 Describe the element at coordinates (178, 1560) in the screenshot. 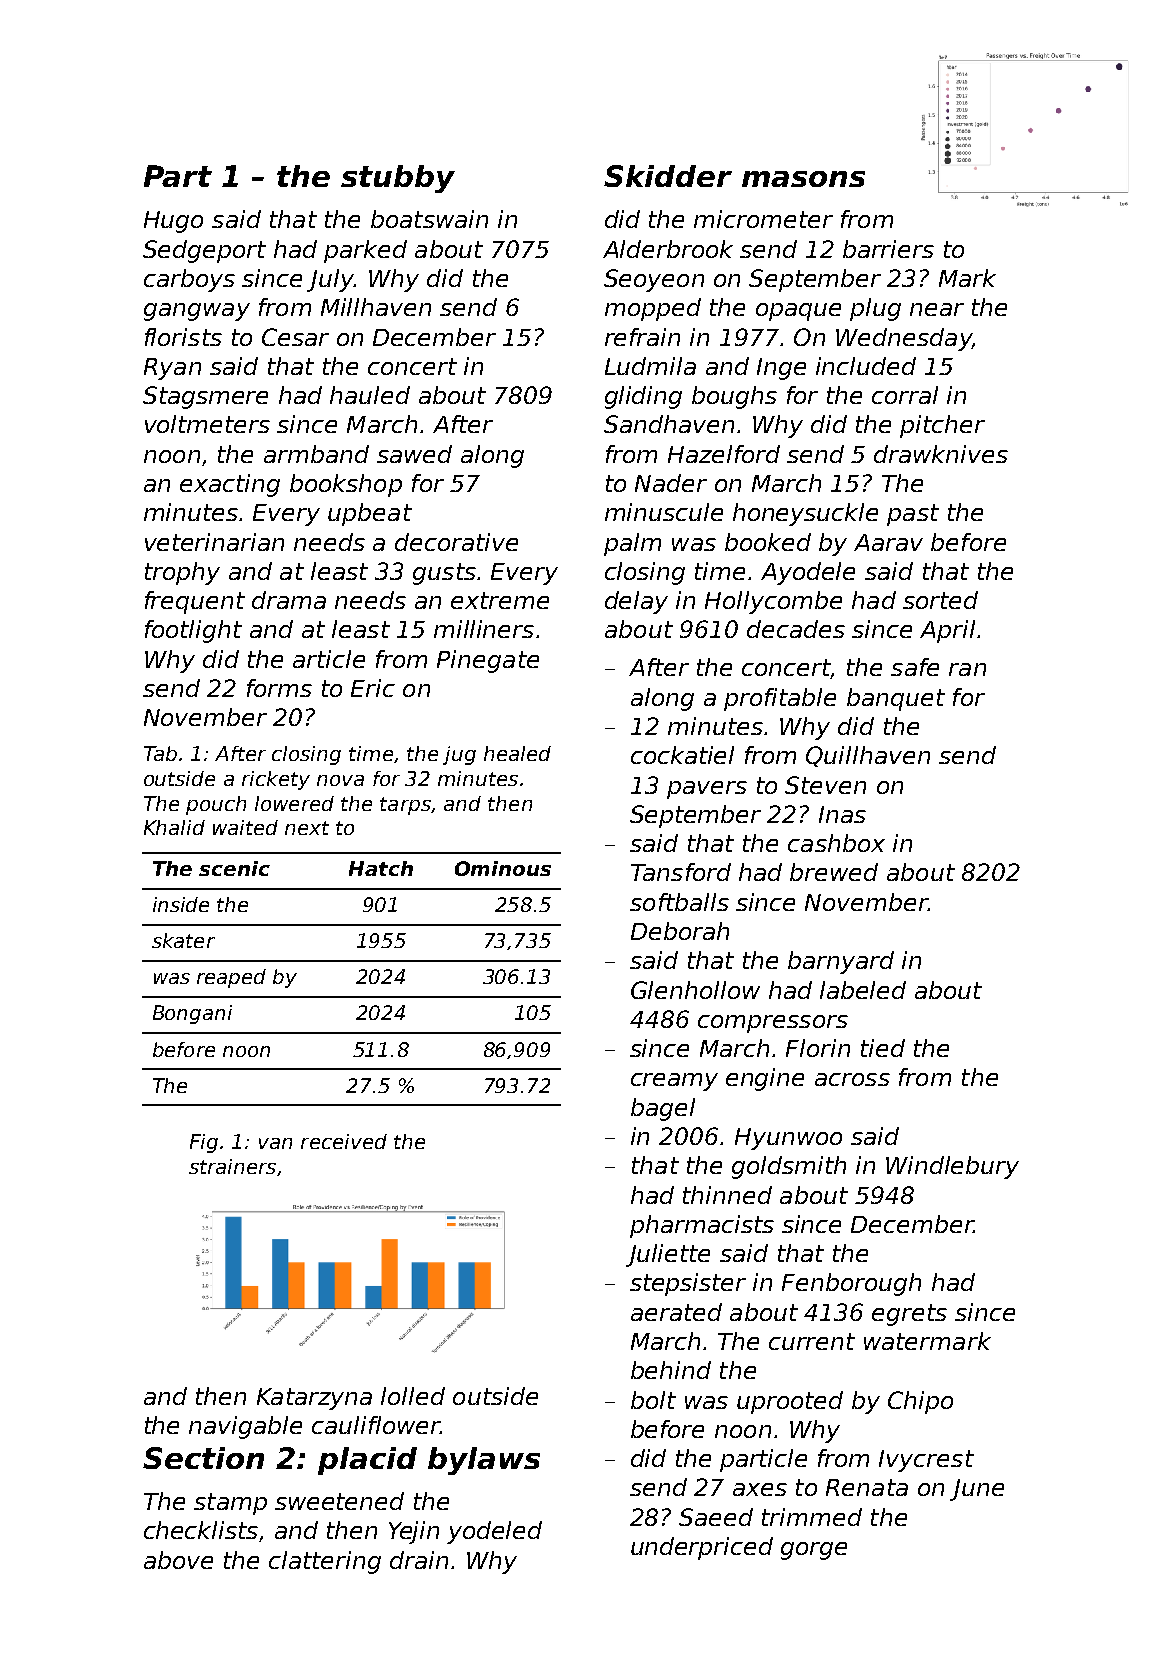

I see `above` at that location.
